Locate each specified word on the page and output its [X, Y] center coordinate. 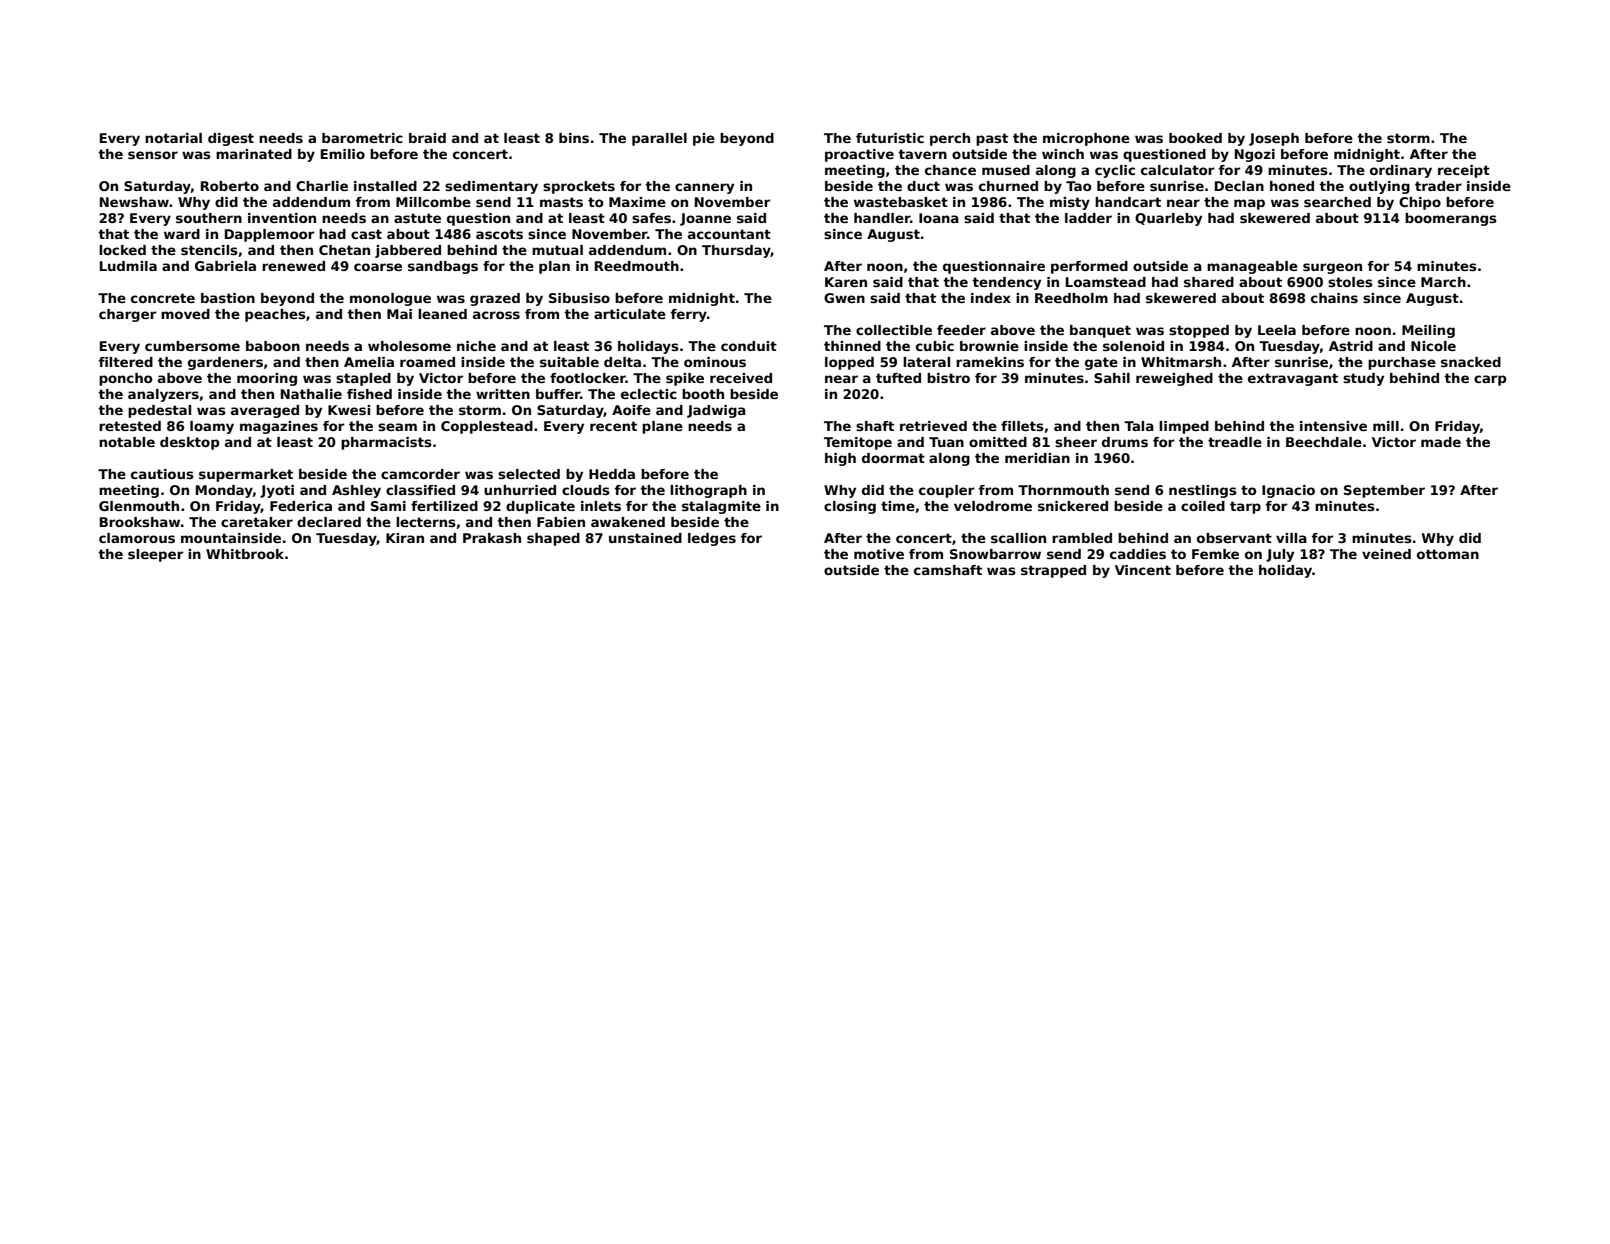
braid [427, 138]
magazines [279, 427]
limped [1184, 427]
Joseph [1274, 139]
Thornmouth [1063, 490]
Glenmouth [139, 506]
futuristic [890, 138]
